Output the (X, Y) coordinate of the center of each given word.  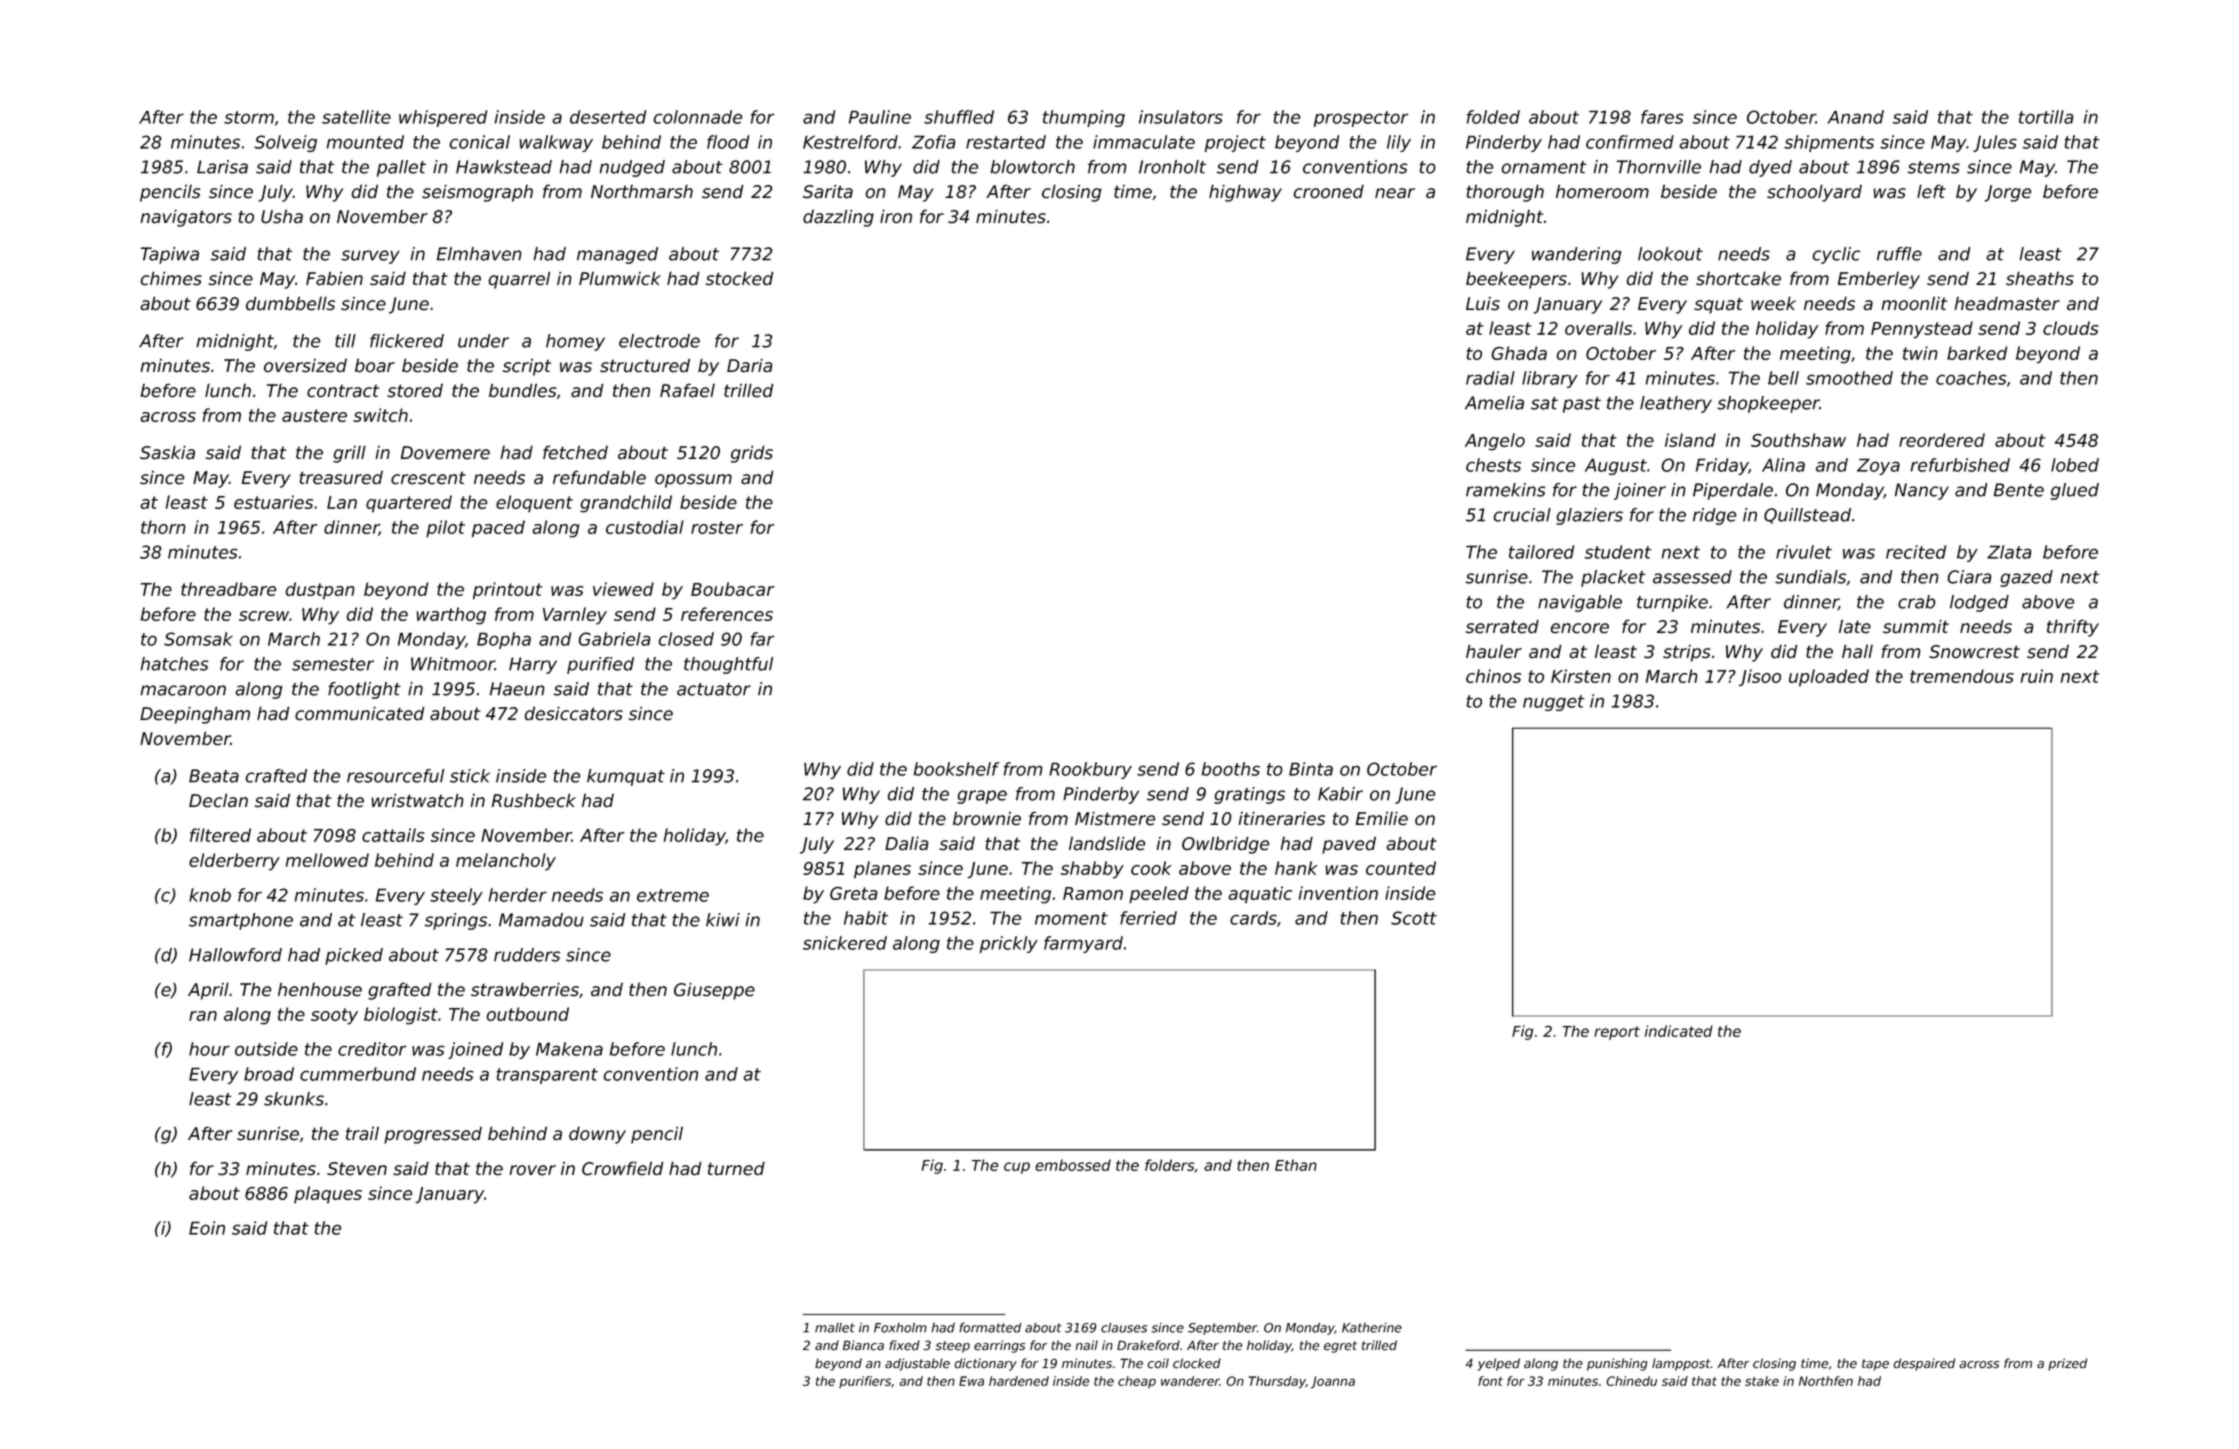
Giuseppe (714, 991)
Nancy (1922, 491)
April (208, 991)
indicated (1679, 1031)
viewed (623, 589)
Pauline (880, 117)
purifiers (865, 1382)
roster (717, 527)
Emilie (1382, 818)
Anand (1856, 117)
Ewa (971, 1381)
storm (249, 117)
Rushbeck (534, 800)
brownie (987, 818)
